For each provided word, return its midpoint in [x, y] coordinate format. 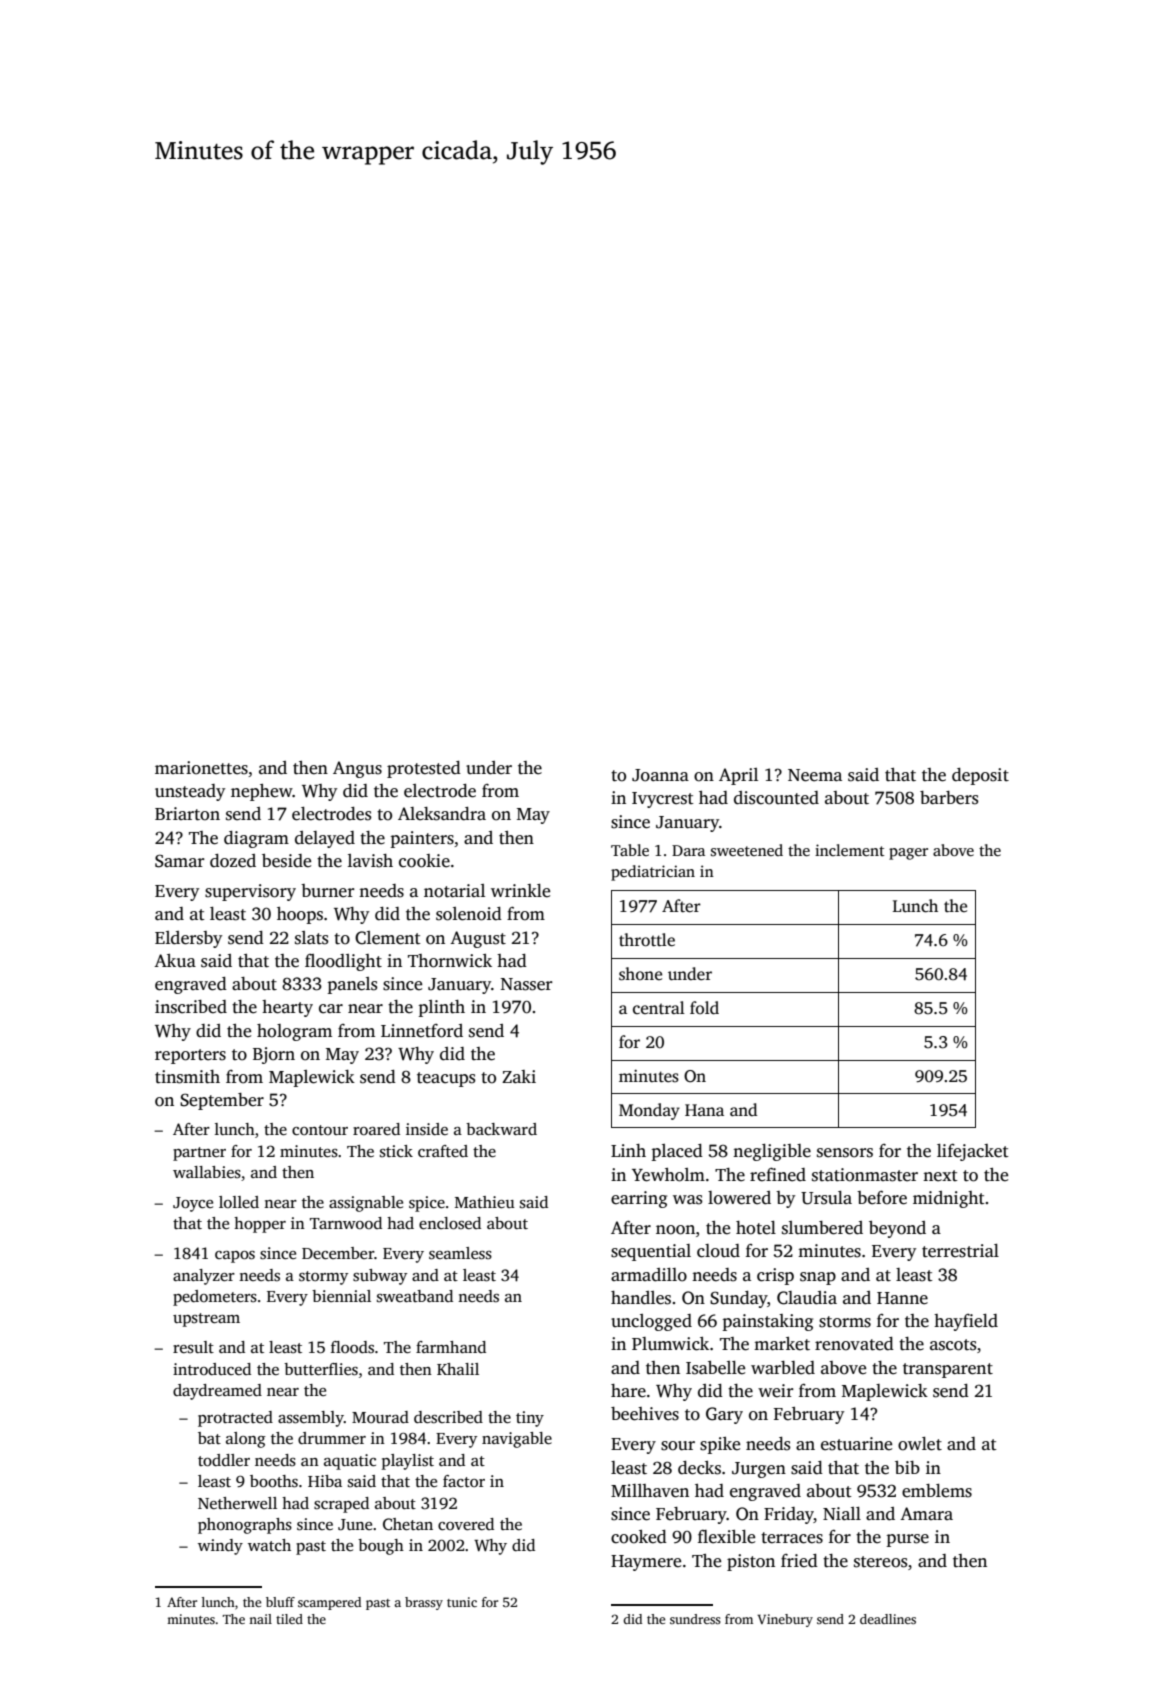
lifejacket [973, 1152]
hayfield [966, 1322]
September [222, 1101]
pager [908, 854]
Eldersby [188, 939]
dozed [233, 861]
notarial [454, 891]
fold [704, 1008]
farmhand [451, 1347]
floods [352, 1347]
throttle [647, 940]
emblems [937, 1491]
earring [639, 1199]
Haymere [646, 1563]
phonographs [245, 1526]
